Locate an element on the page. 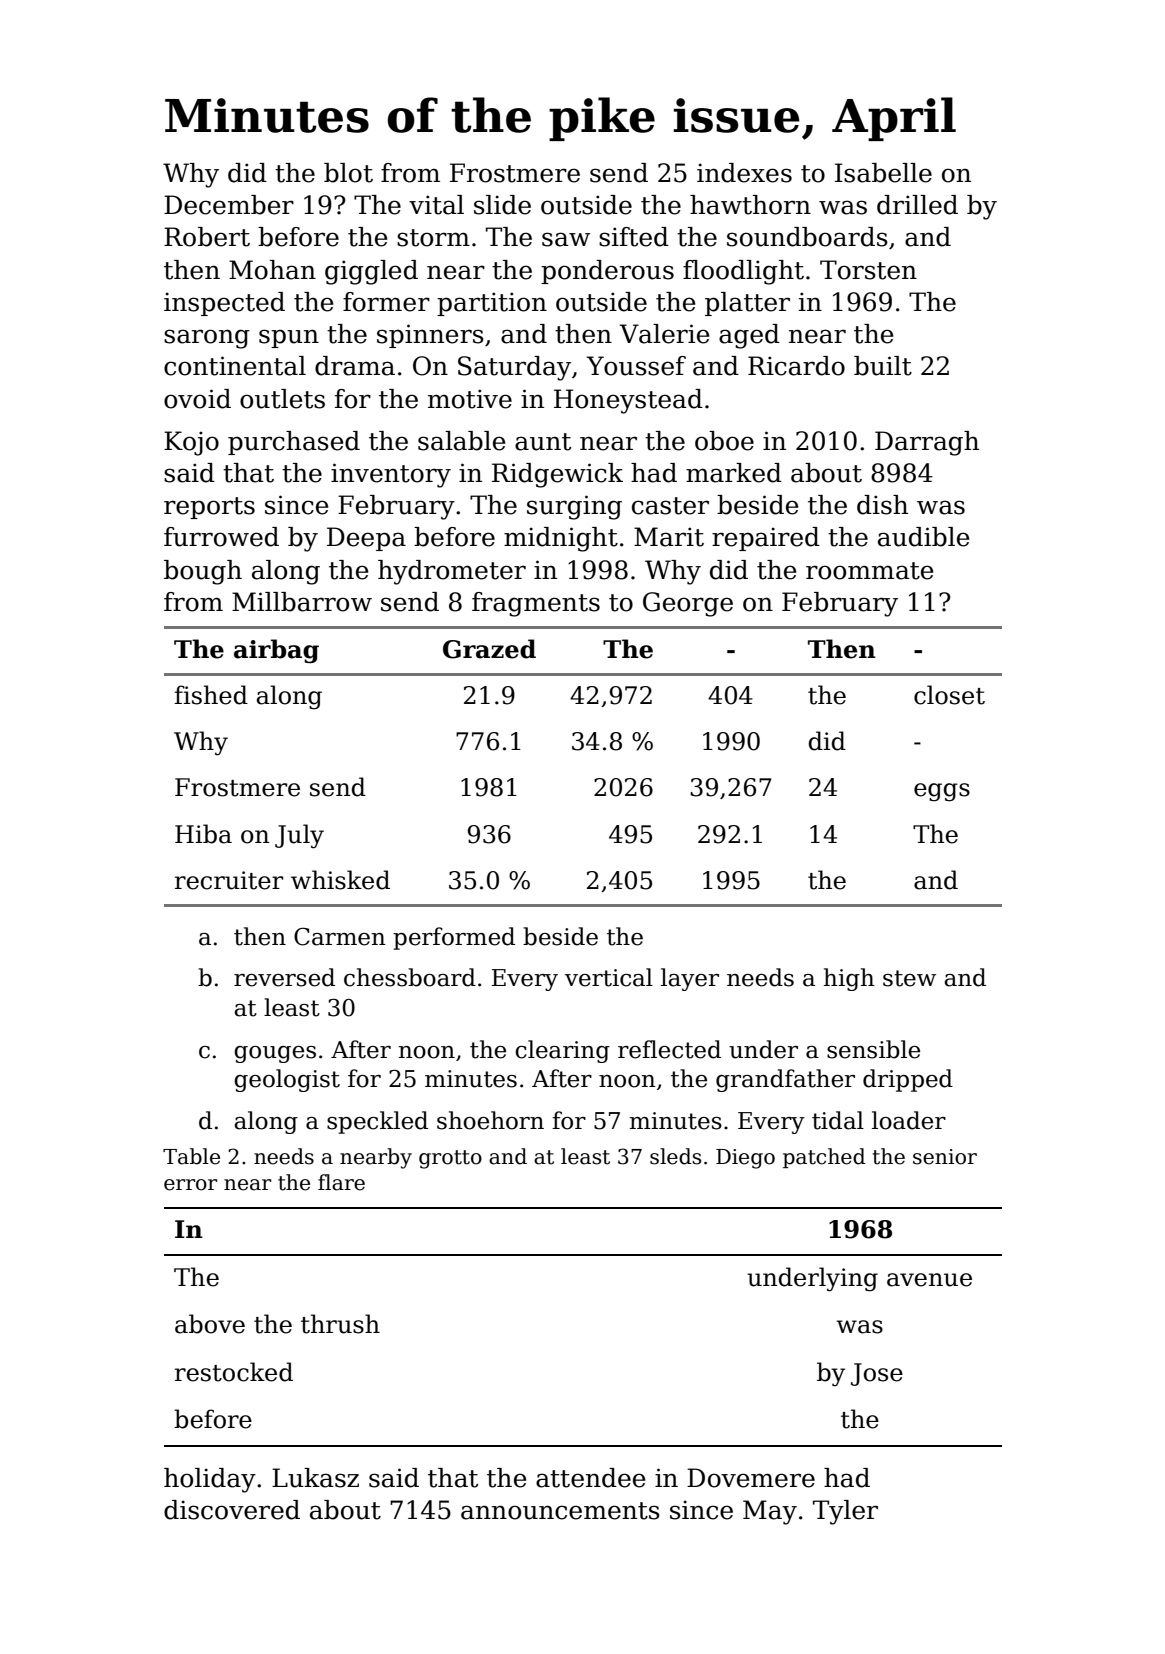  floodlight is located at coordinates (743, 272).
